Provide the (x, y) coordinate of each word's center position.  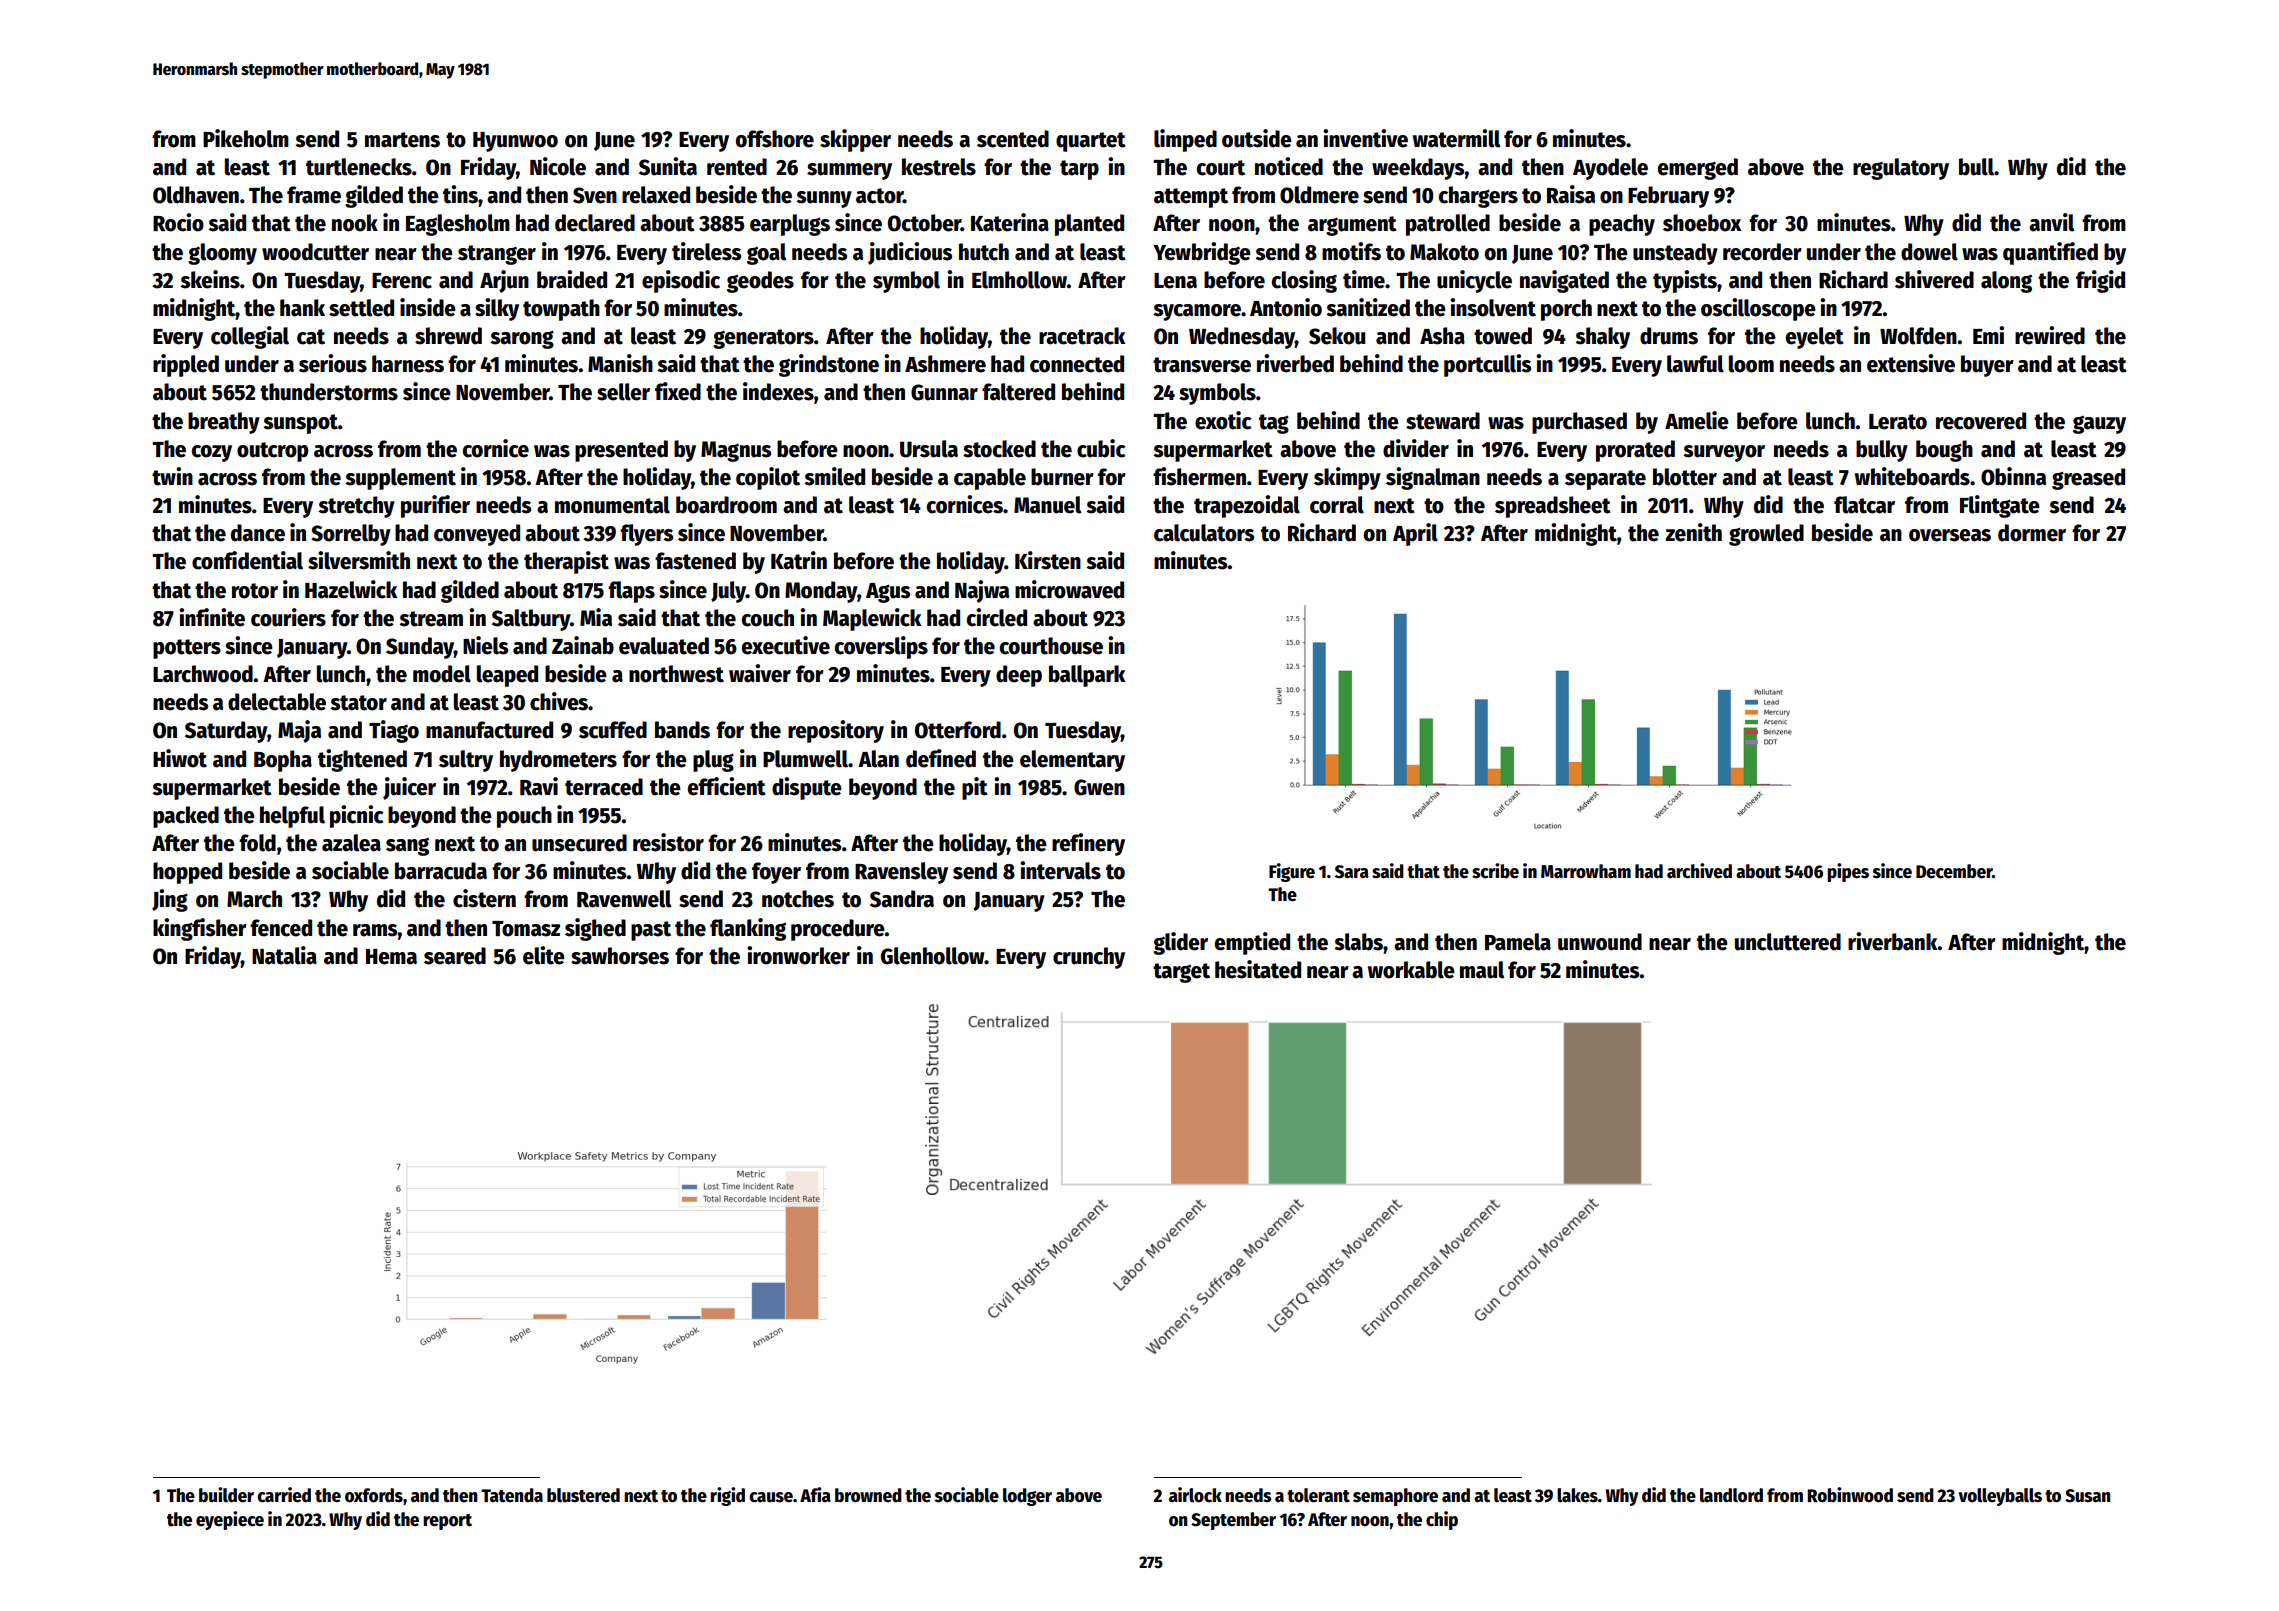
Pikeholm (246, 138)
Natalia (284, 955)
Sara (1352, 872)
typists (1685, 281)
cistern (484, 898)
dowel (1929, 252)
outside (1257, 138)
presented (621, 451)
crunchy (1089, 958)
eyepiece (230, 1520)
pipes (1848, 872)
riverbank (1893, 941)
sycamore (1197, 312)
